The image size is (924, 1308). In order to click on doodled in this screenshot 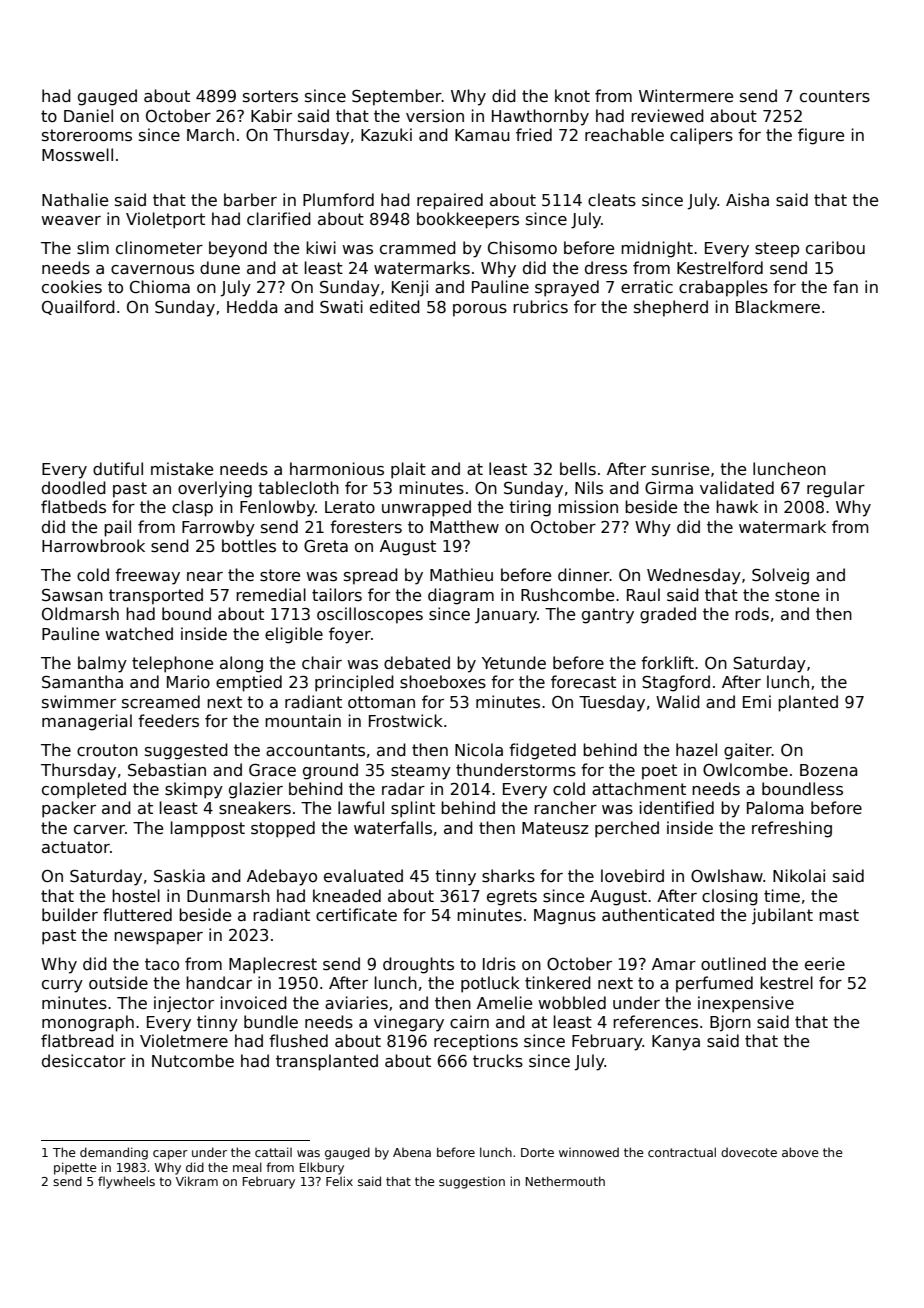, I will do `click(74, 487)`.
